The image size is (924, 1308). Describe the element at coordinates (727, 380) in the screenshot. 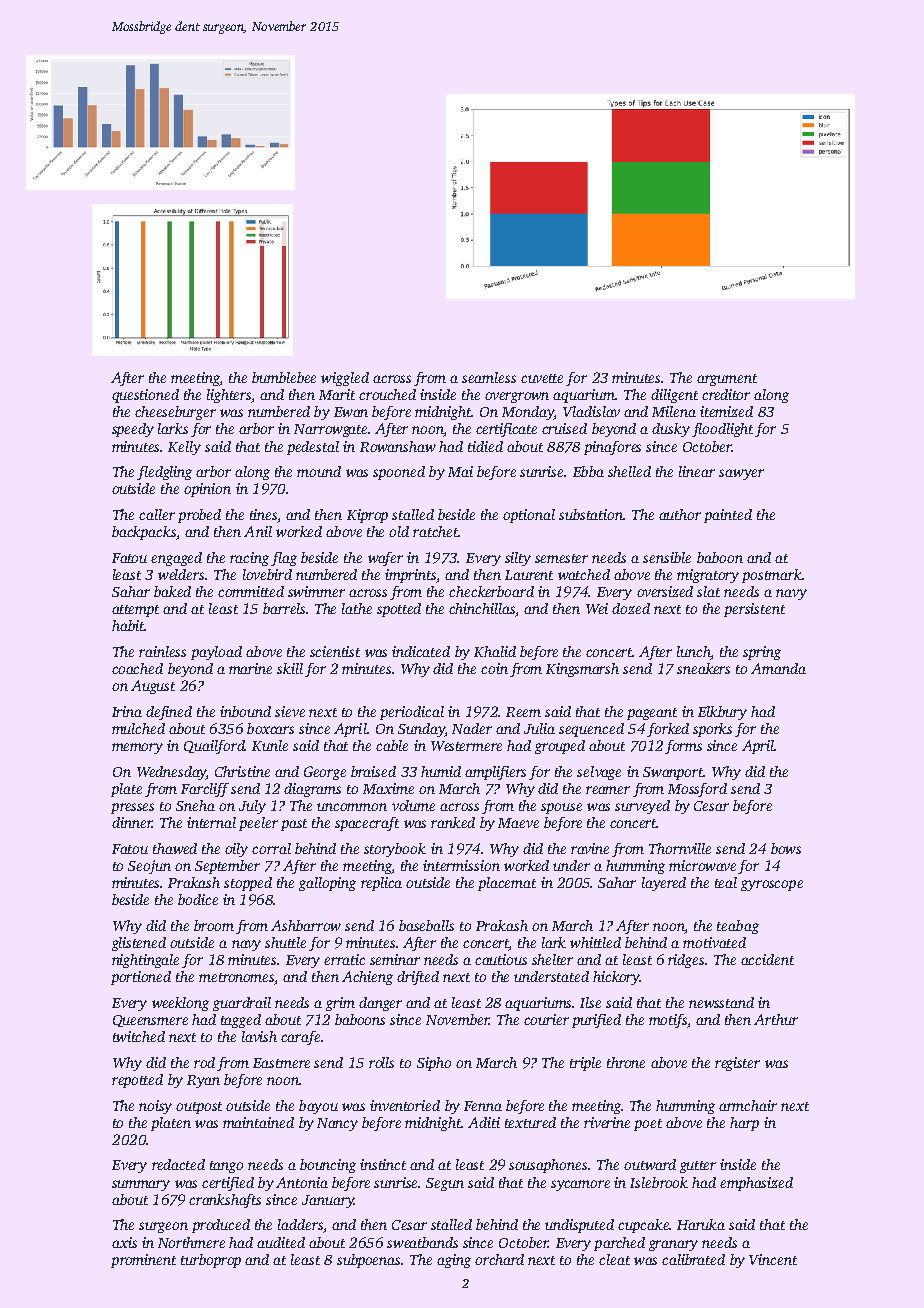

I see `argument` at that location.
